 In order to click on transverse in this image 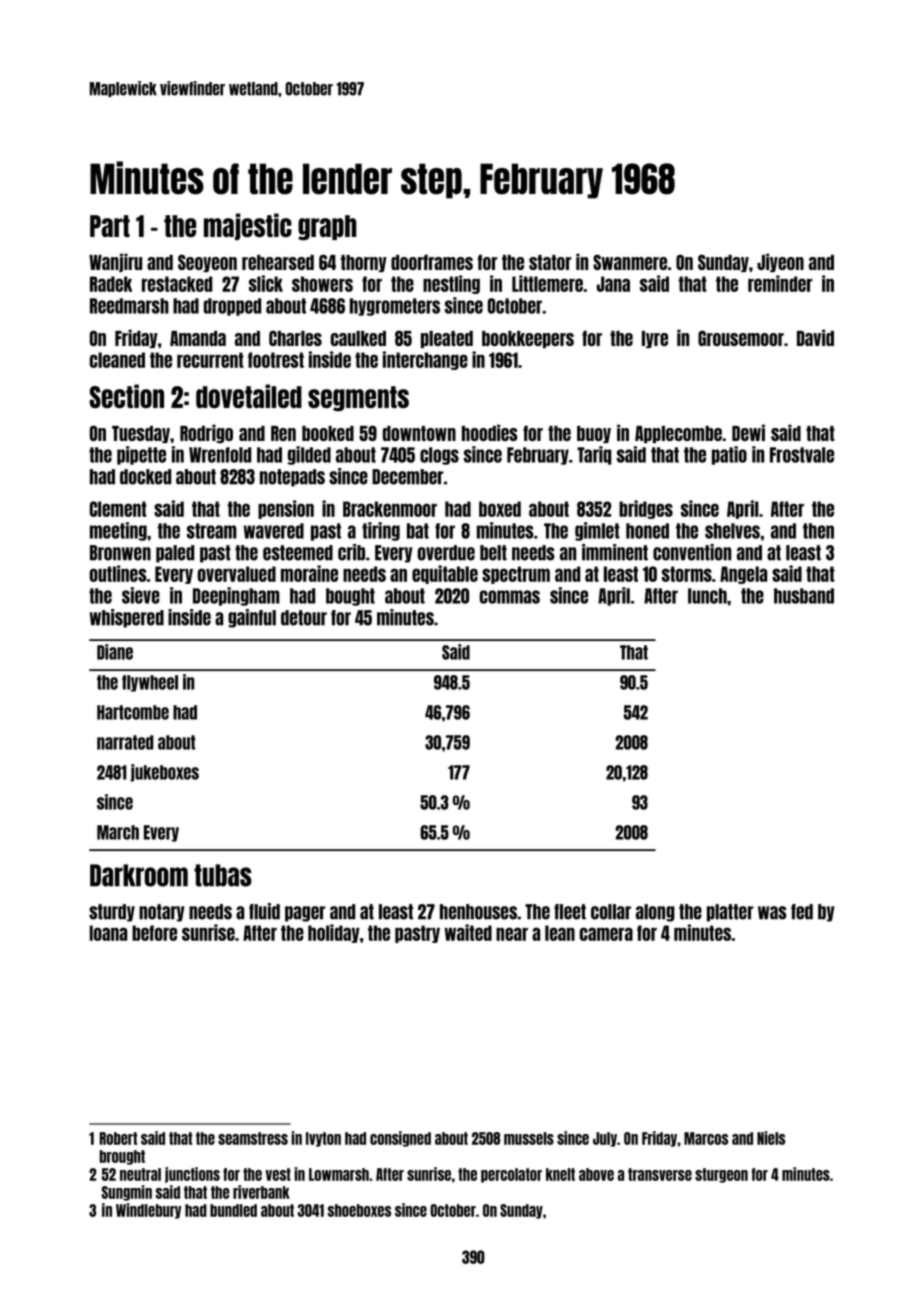, I will do `click(660, 1174)`.
